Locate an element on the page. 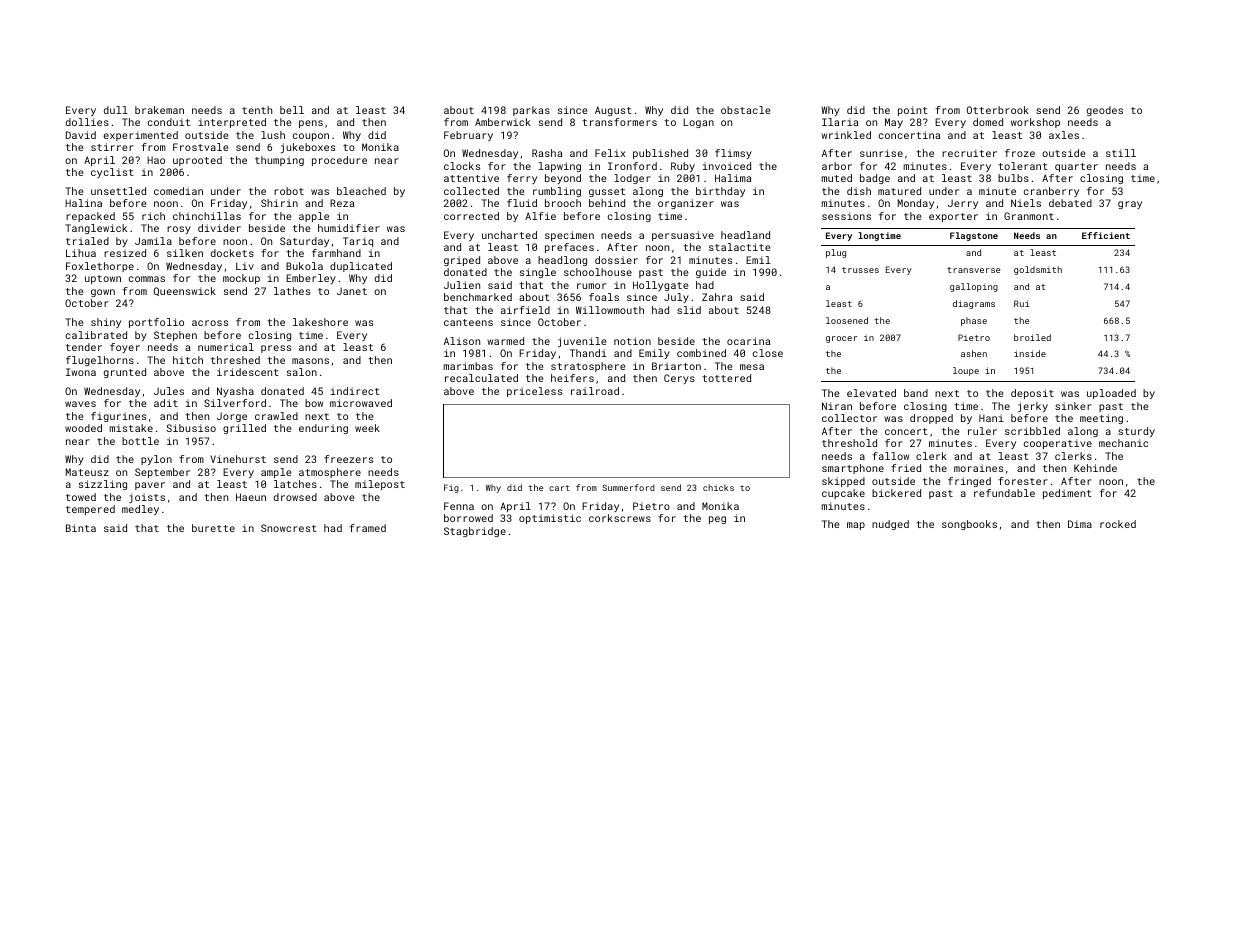 This document has height=952, width=1233. dossier is located at coordinates (616, 260).
